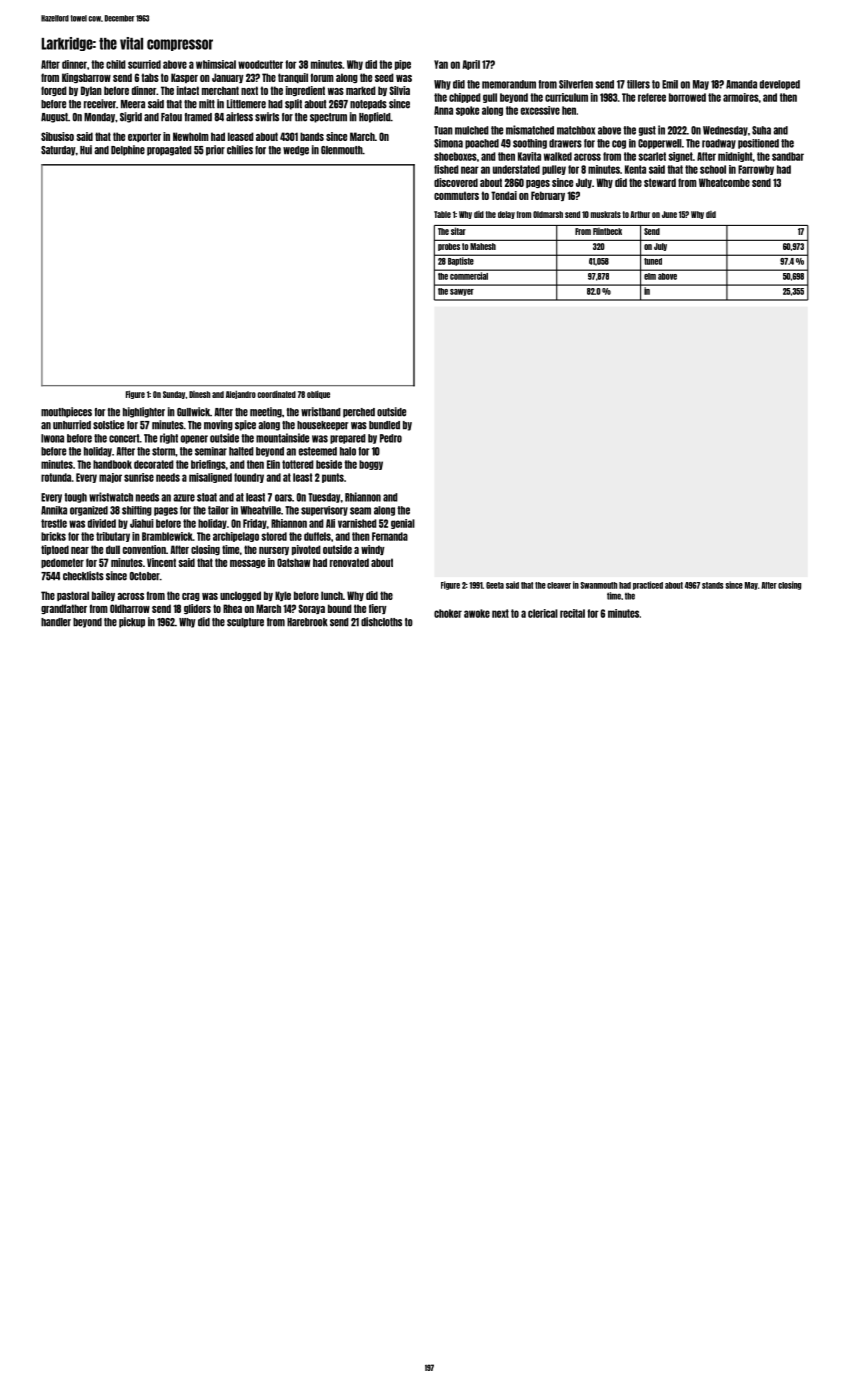 The height and width of the page is (1400, 849). What do you see at coordinates (403, 524) in the page?
I see `genial` at bounding box center [403, 524].
